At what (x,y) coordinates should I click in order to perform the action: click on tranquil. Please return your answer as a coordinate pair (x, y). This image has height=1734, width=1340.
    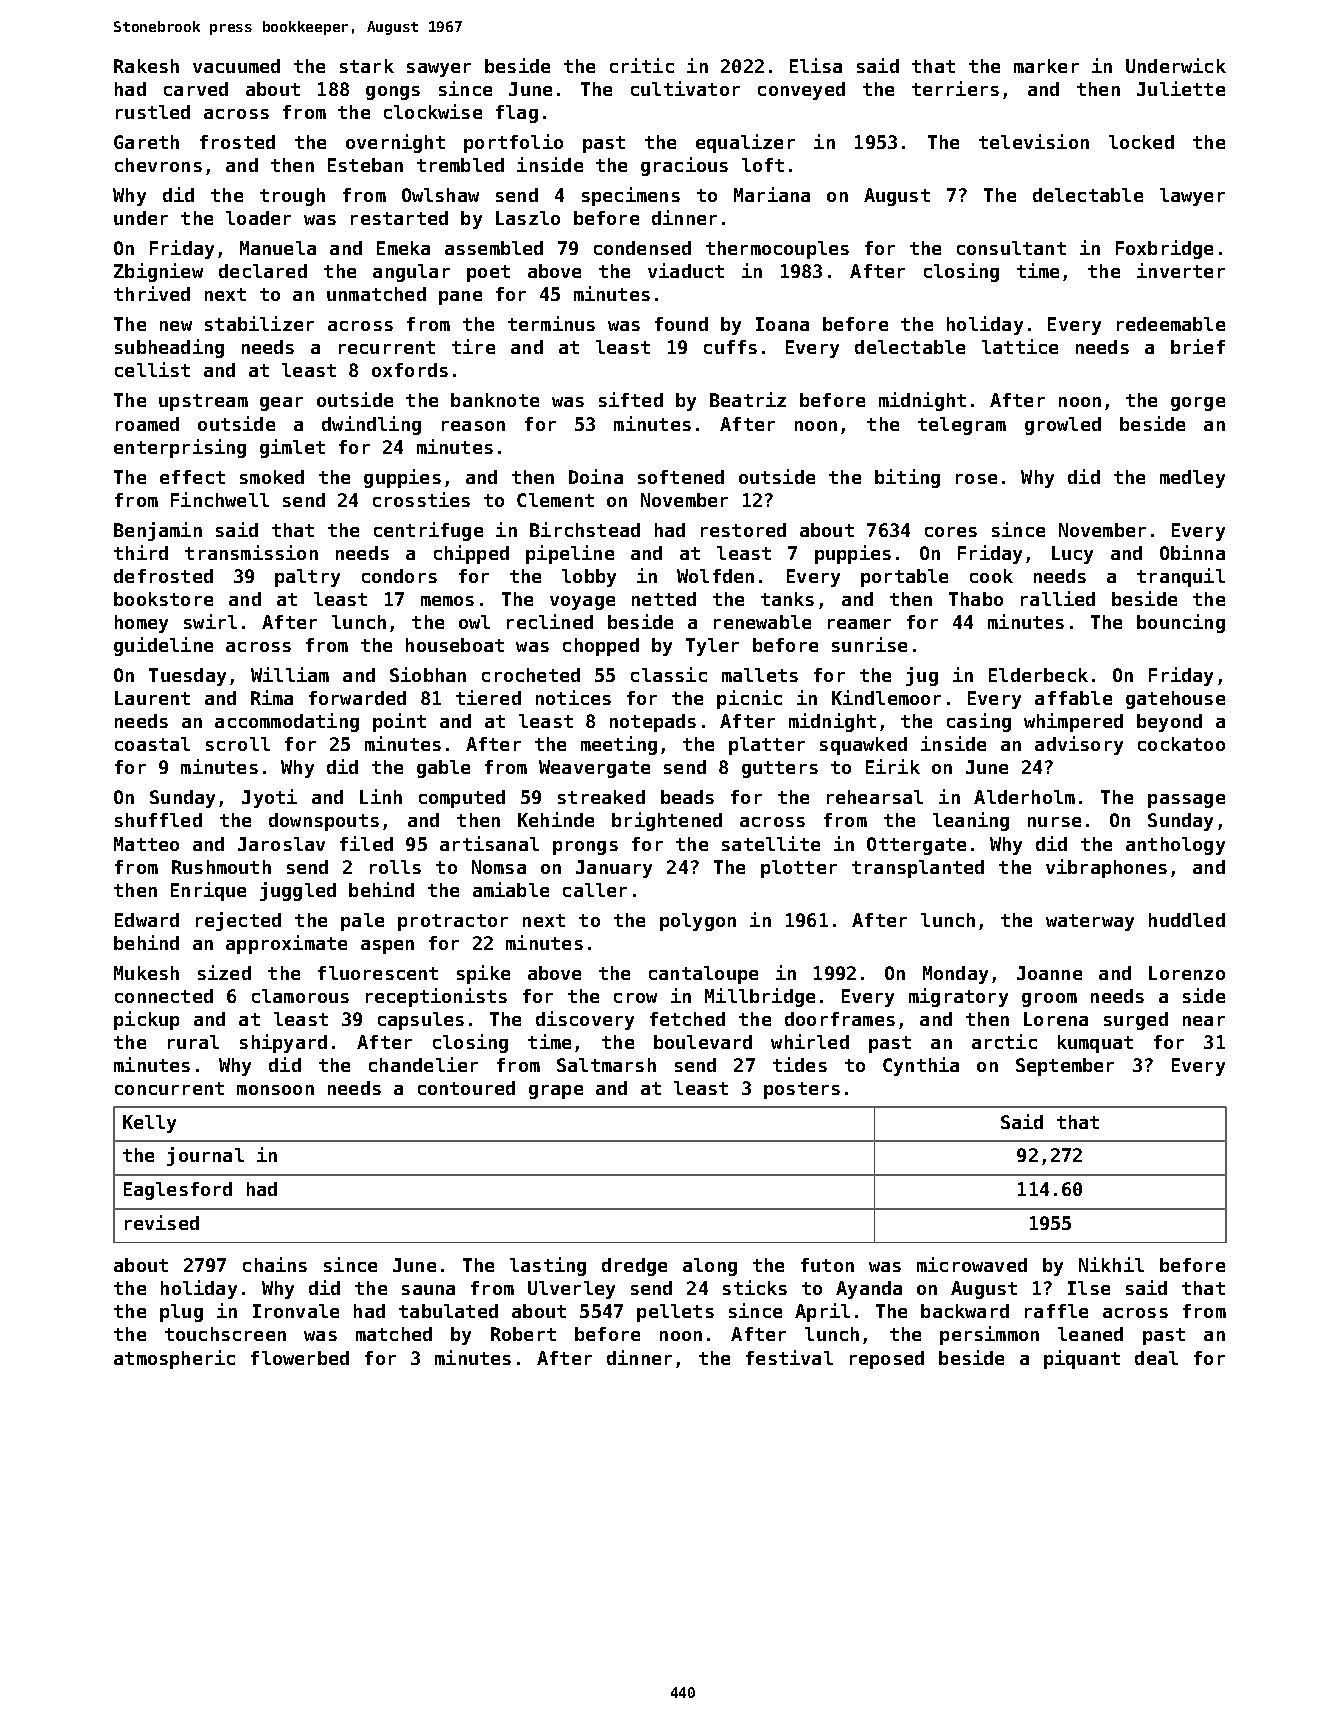
    Looking at the image, I should click on (1181, 577).
